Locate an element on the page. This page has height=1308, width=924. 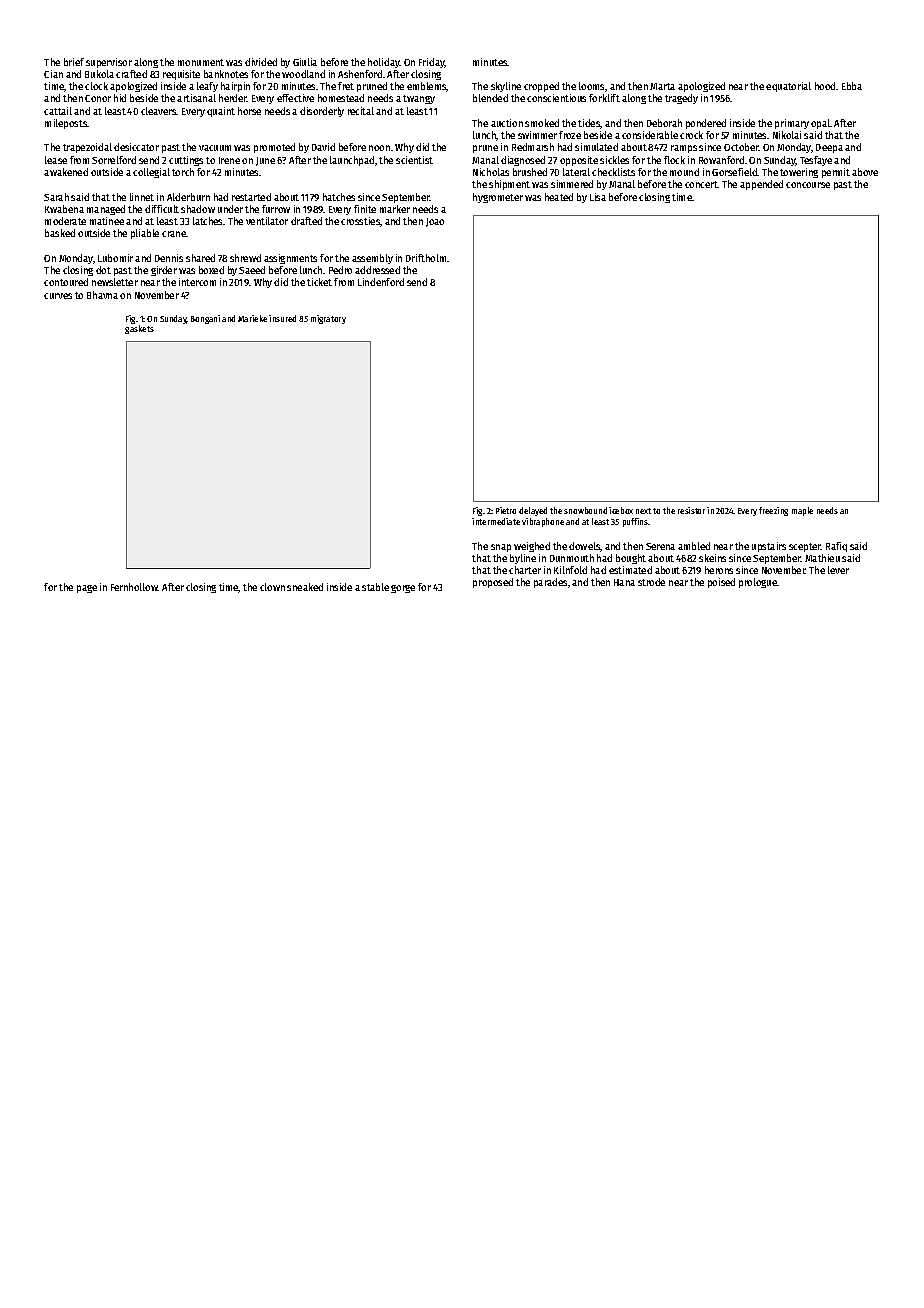
curves is located at coordinates (58, 296).
